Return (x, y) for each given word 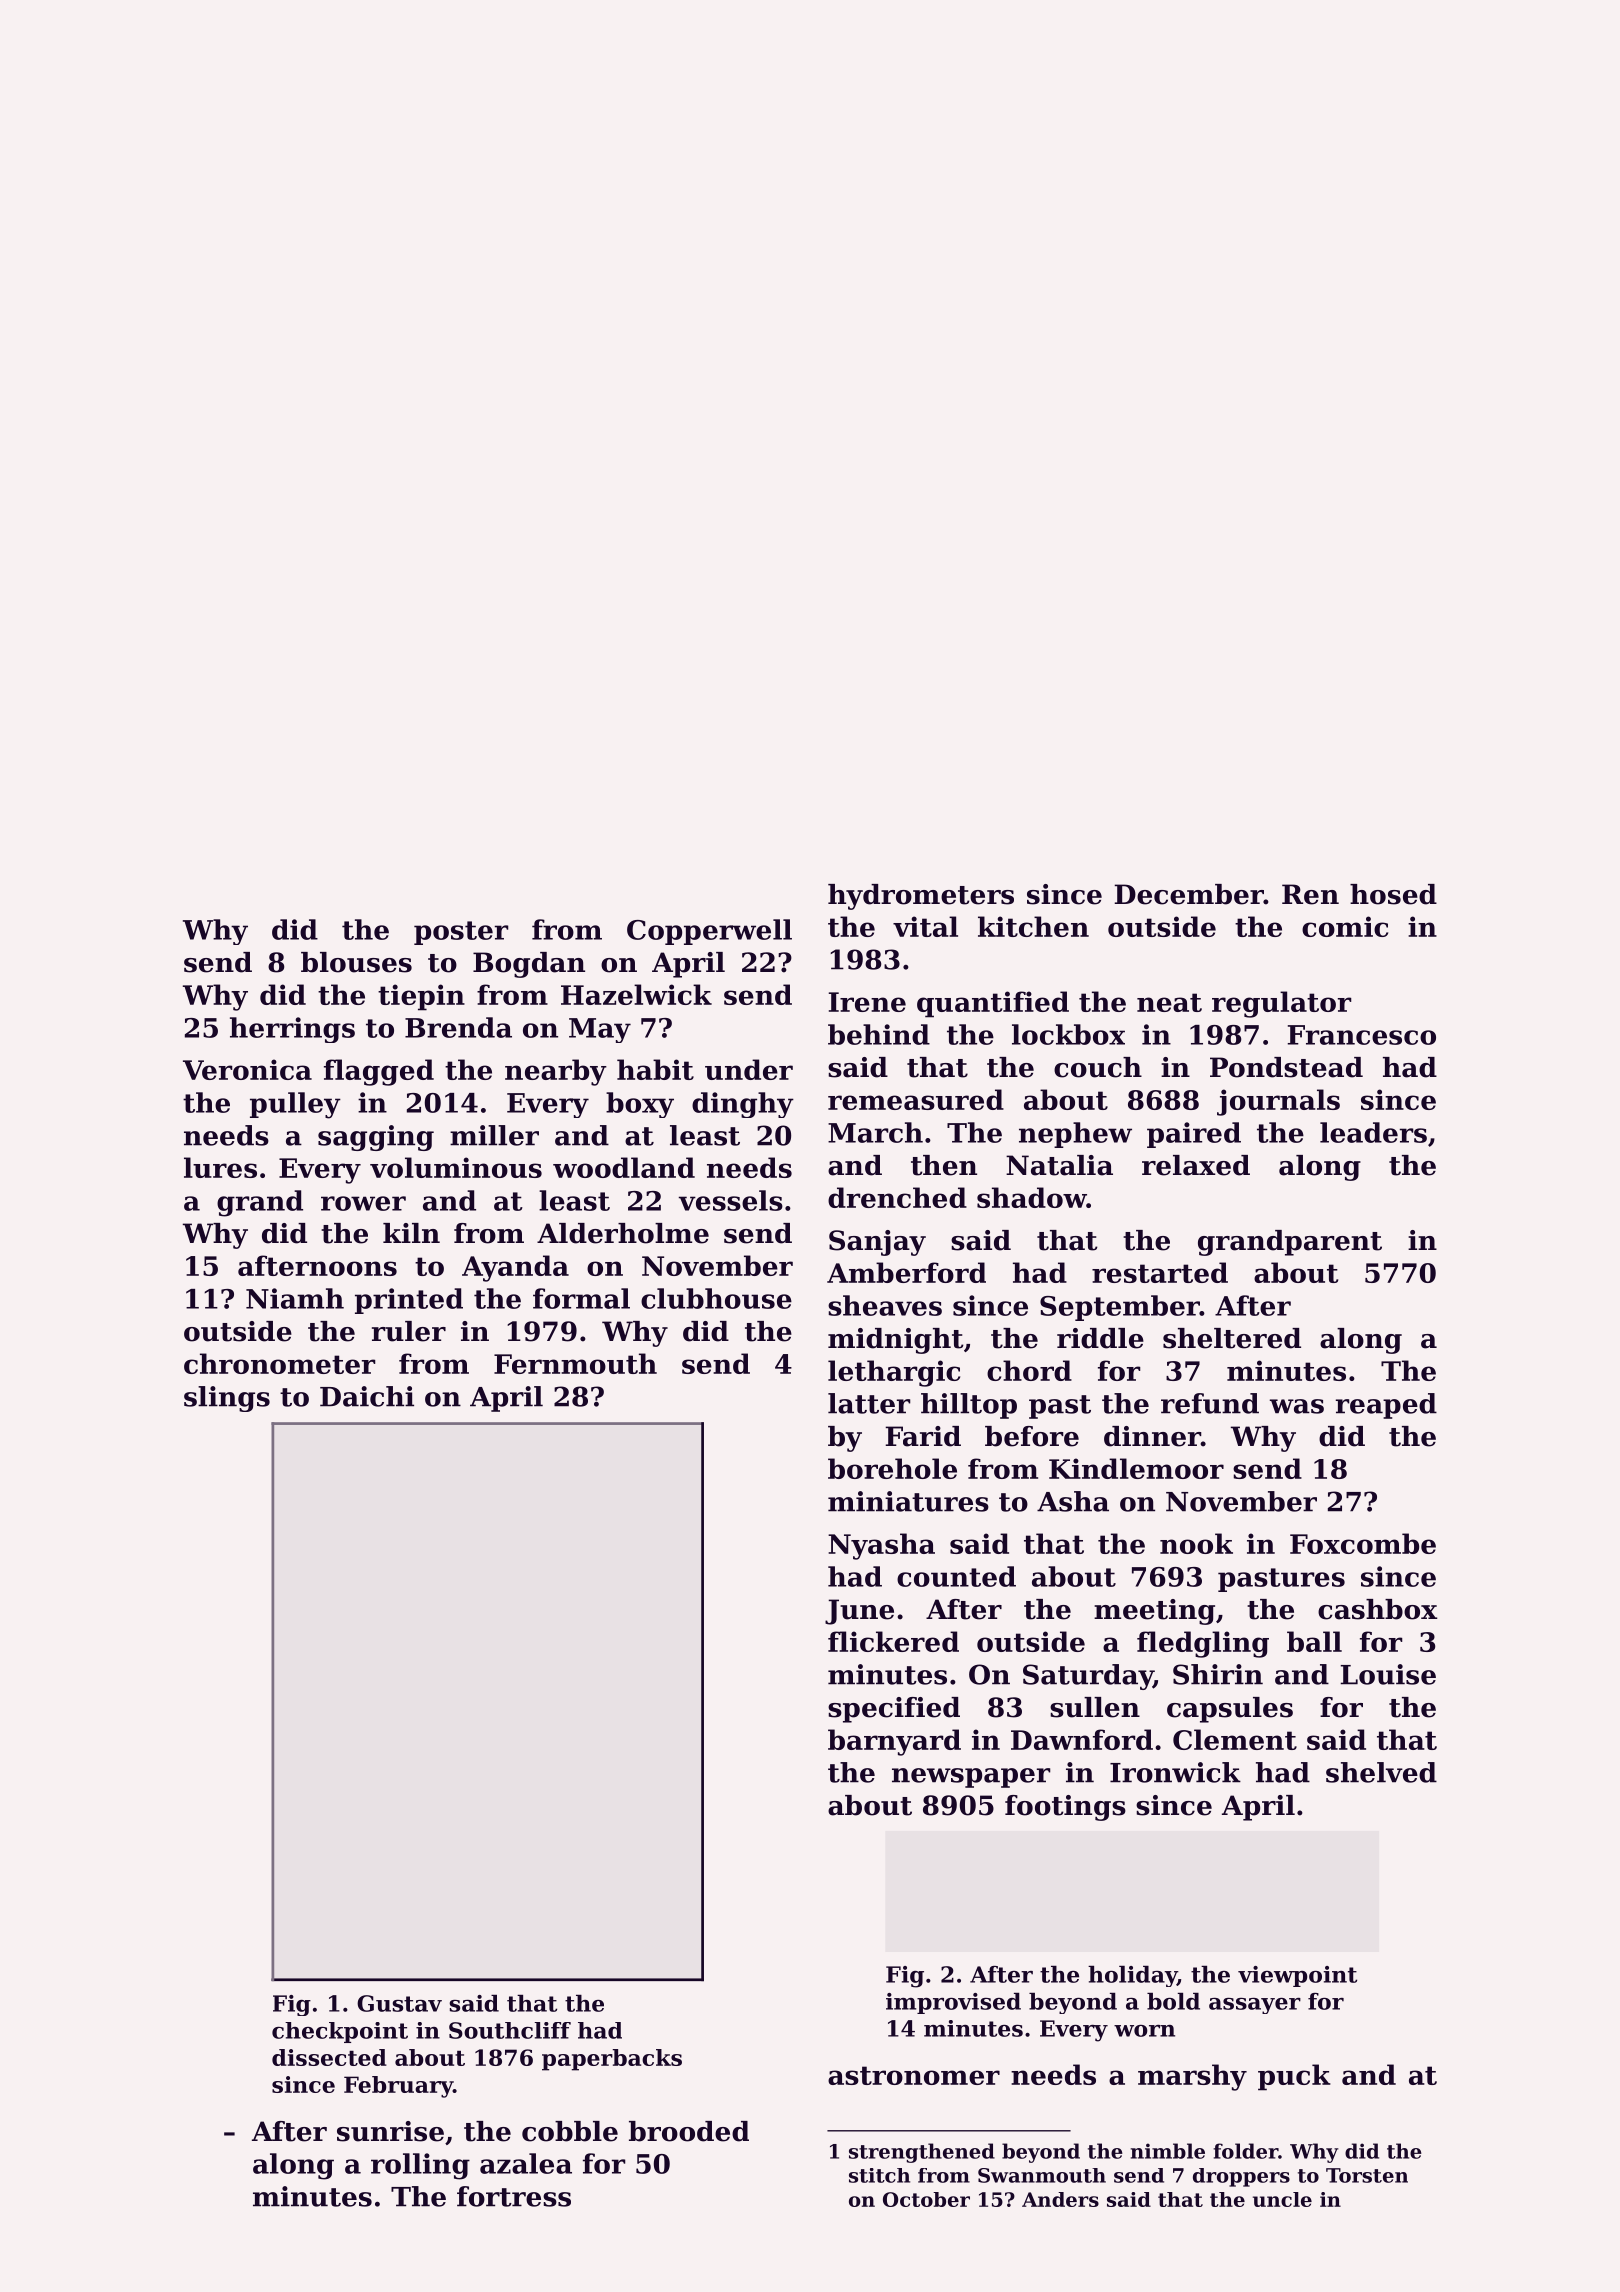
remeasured (916, 1099)
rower (363, 1203)
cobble (570, 2131)
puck (1294, 2077)
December (1189, 894)
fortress (514, 2196)
